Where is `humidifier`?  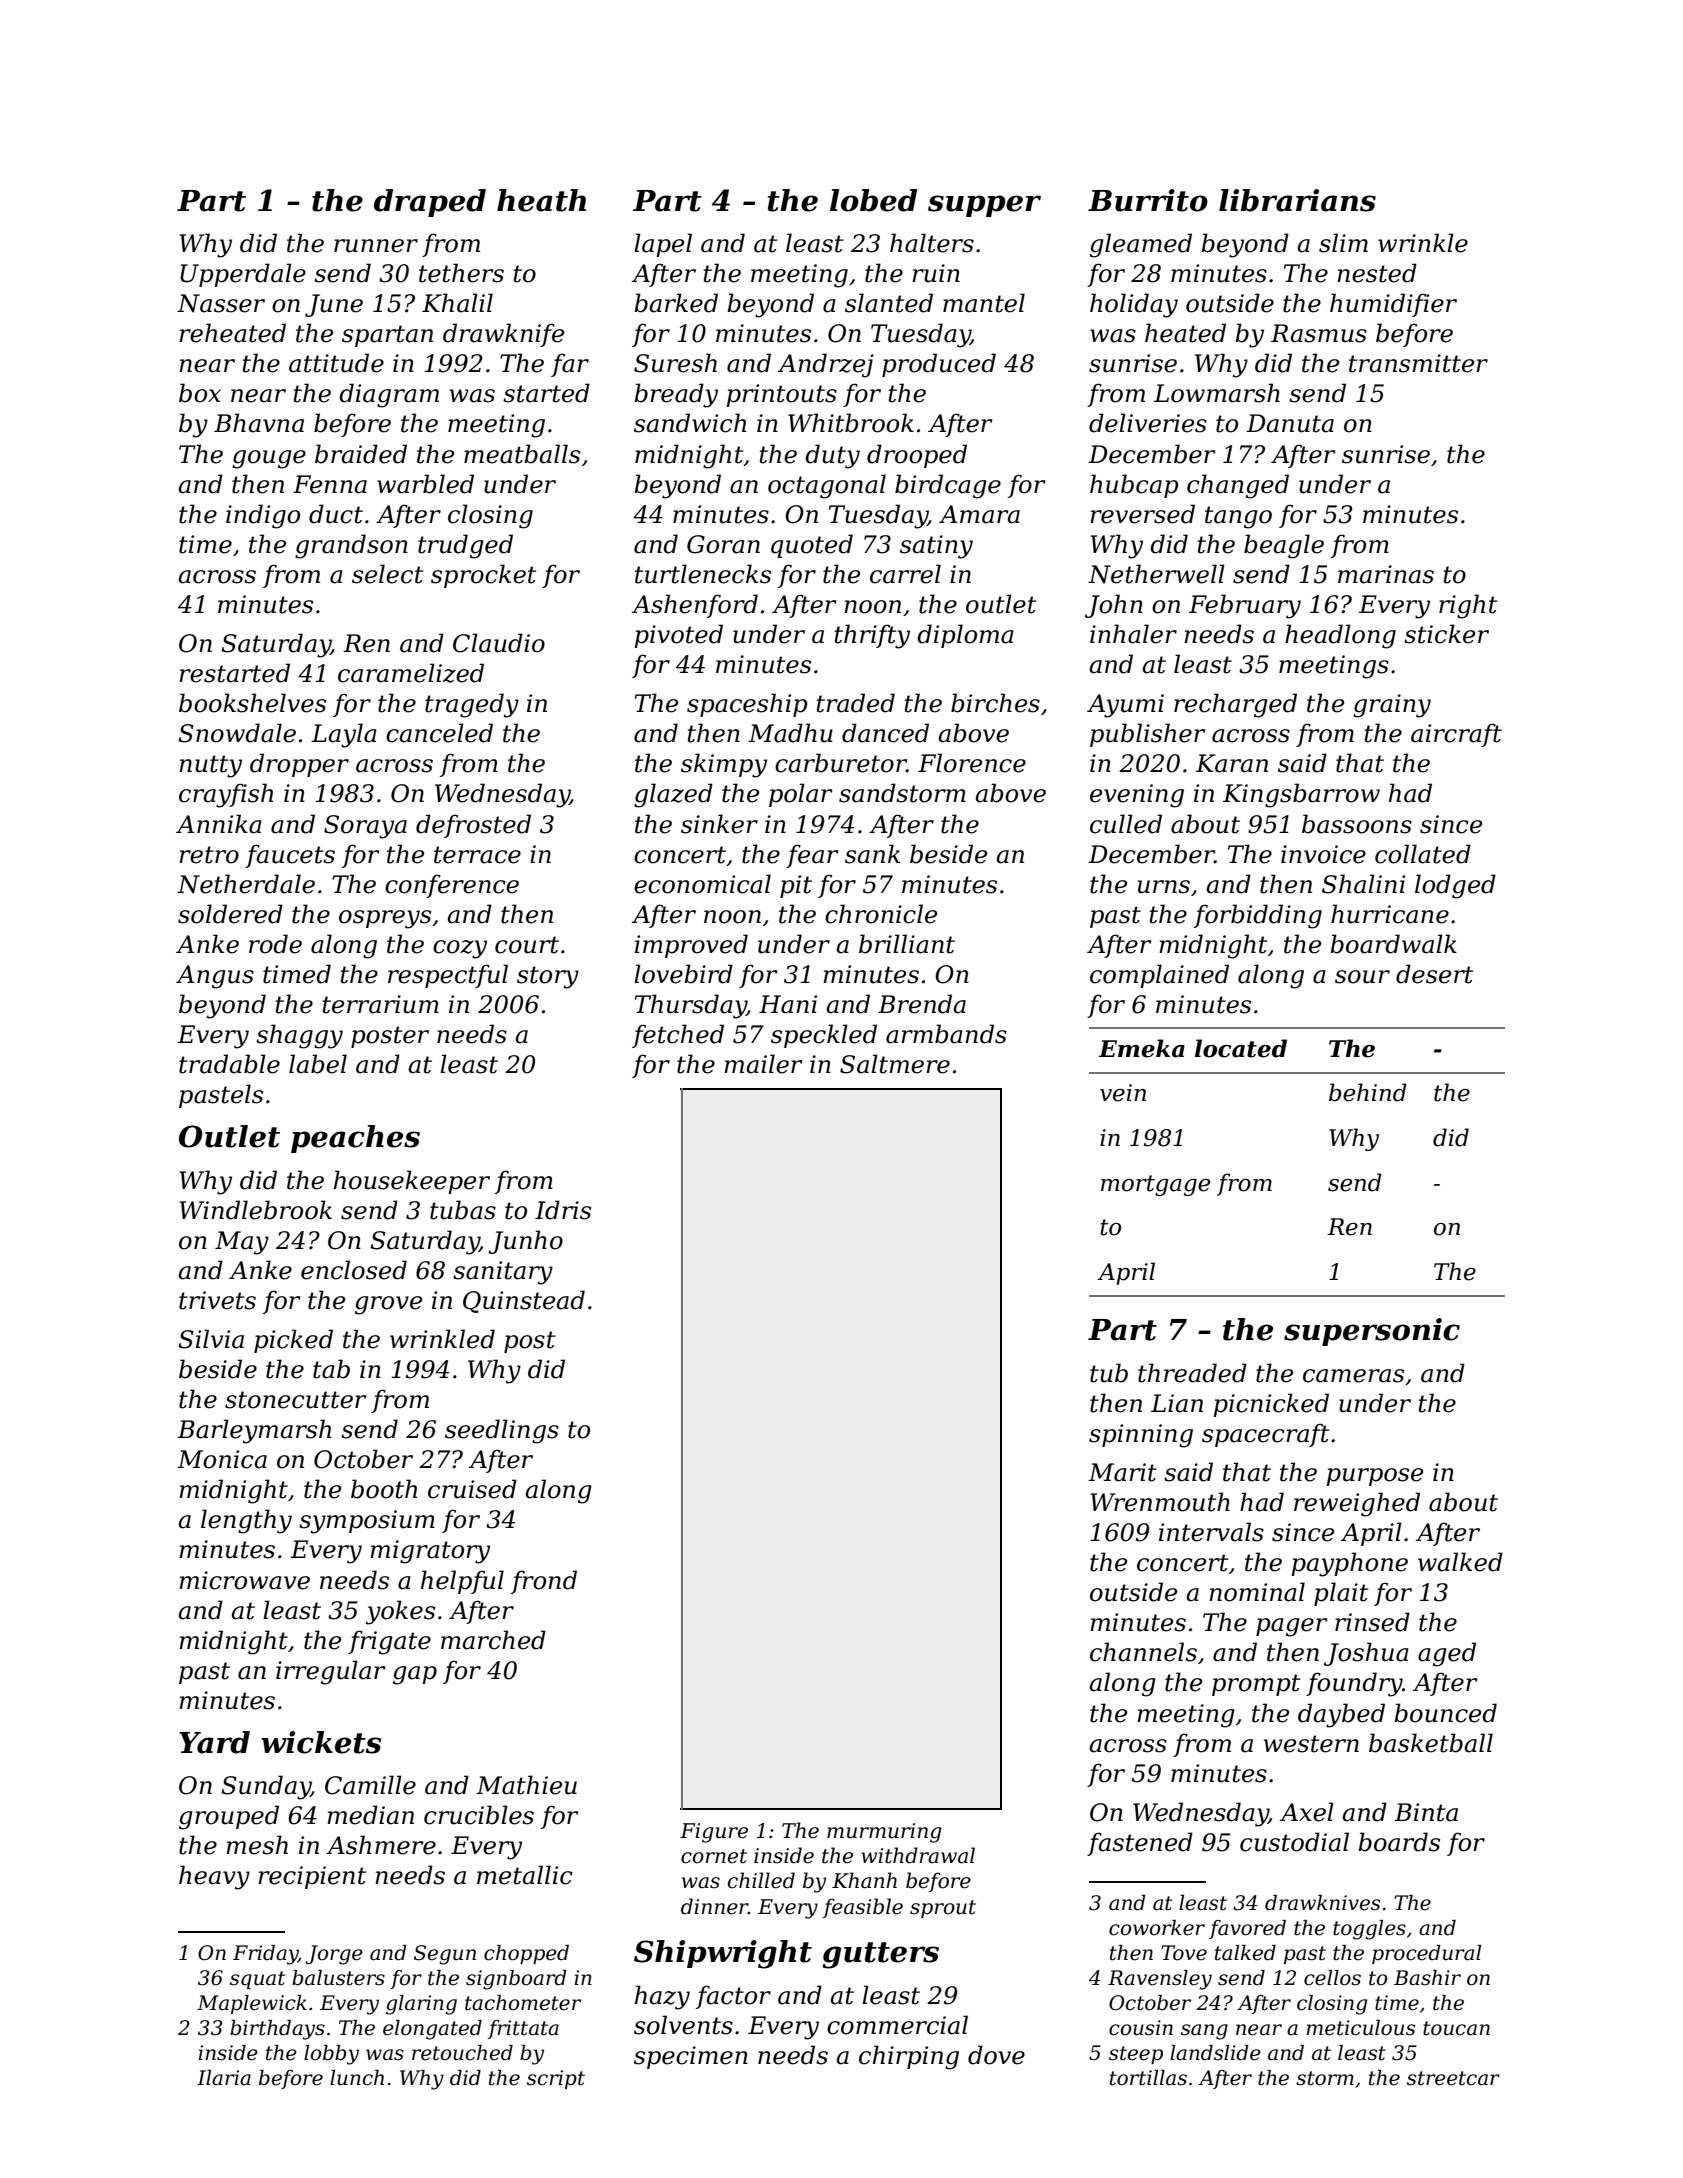 humidifier is located at coordinates (1393, 305).
